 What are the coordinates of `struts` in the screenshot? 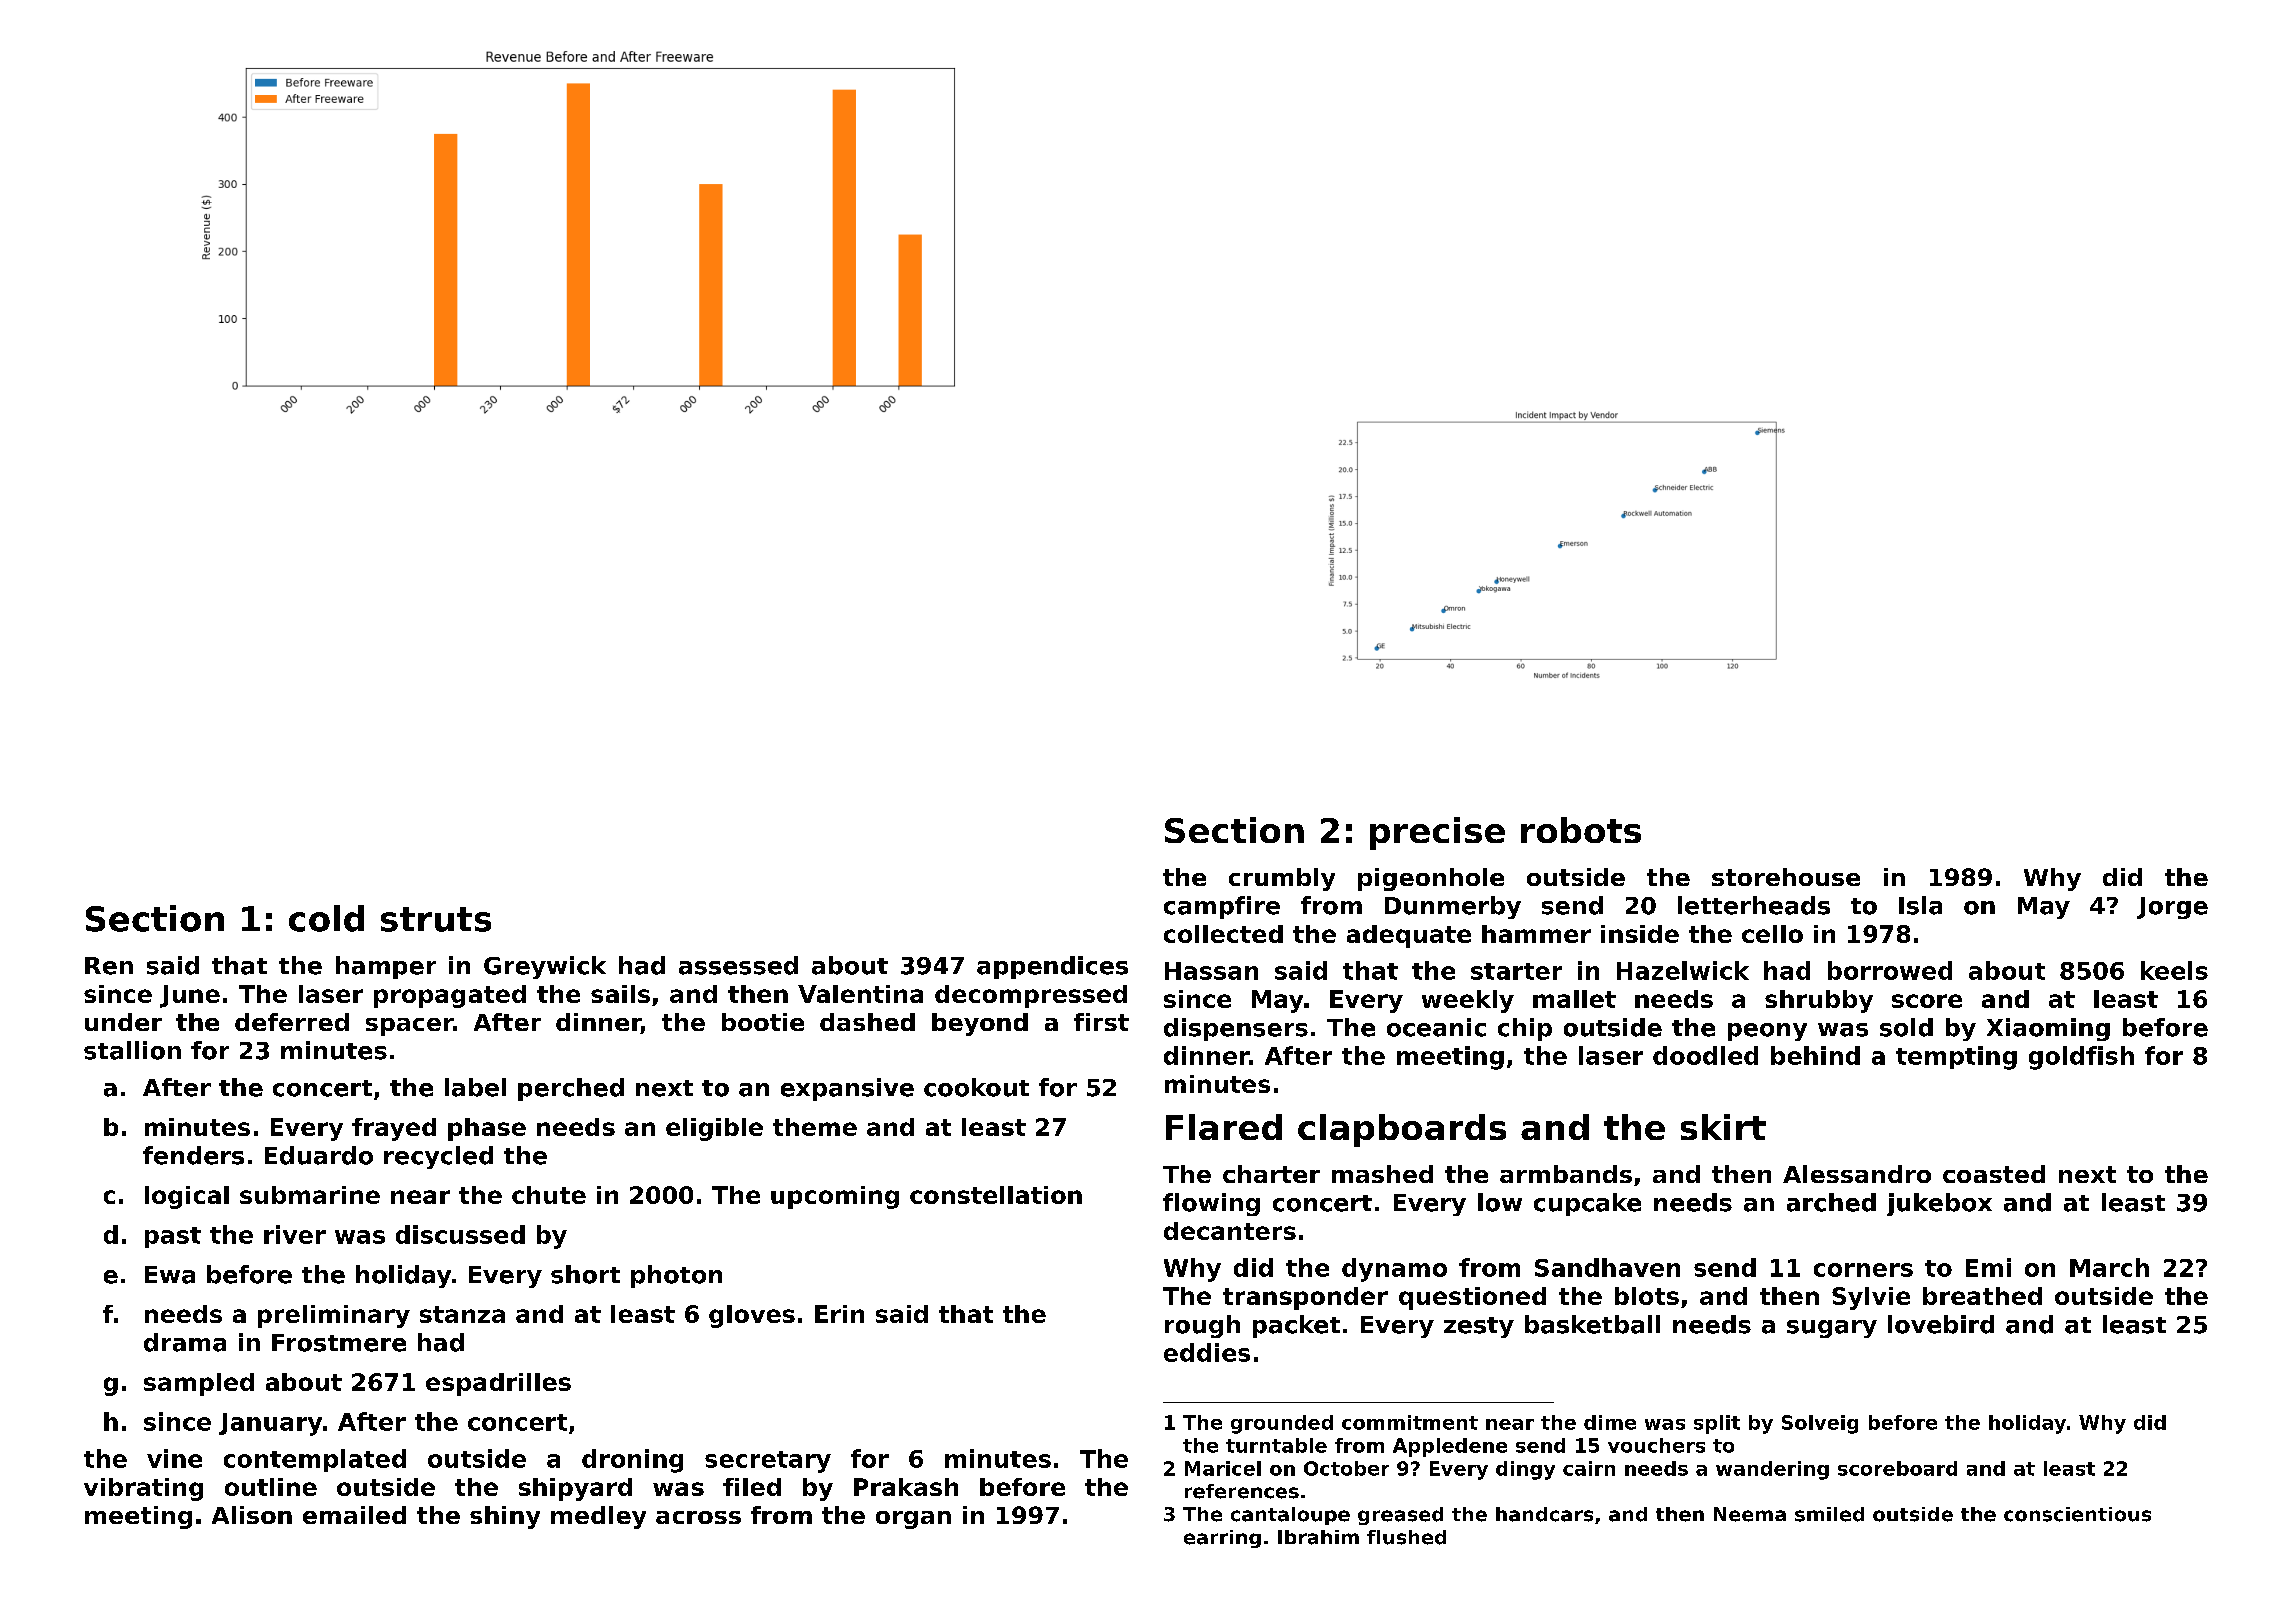 It's located at (436, 919).
